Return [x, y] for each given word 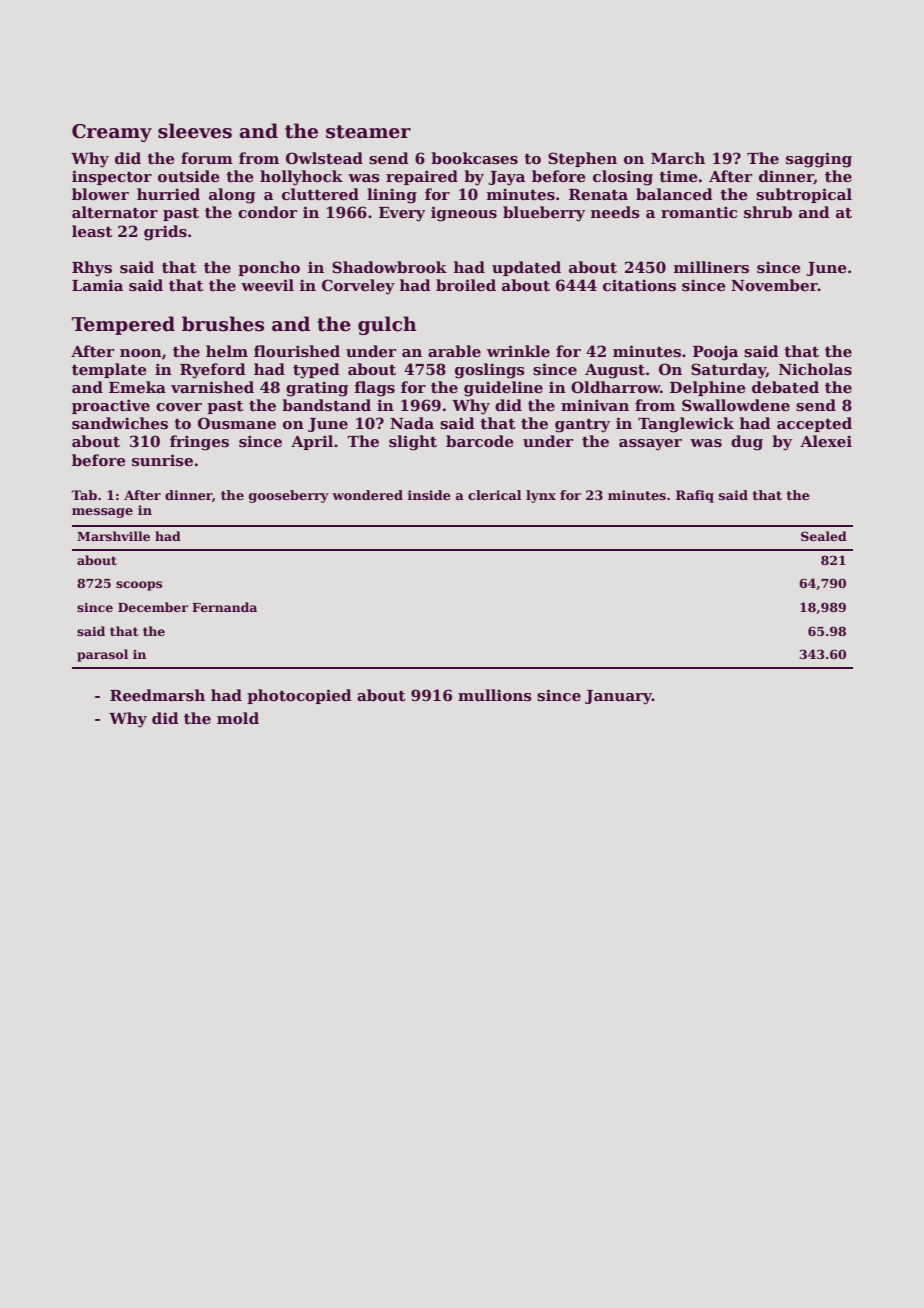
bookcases [474, 158]
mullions [495, 695]
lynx [541, 496]
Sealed [824, 536]
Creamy [112, 133]
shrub [768, 212]
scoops [139, 586]
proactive [111, 406]
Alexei [826, 441]
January [618, 697]
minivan [595, 405]
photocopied [299, 696]
